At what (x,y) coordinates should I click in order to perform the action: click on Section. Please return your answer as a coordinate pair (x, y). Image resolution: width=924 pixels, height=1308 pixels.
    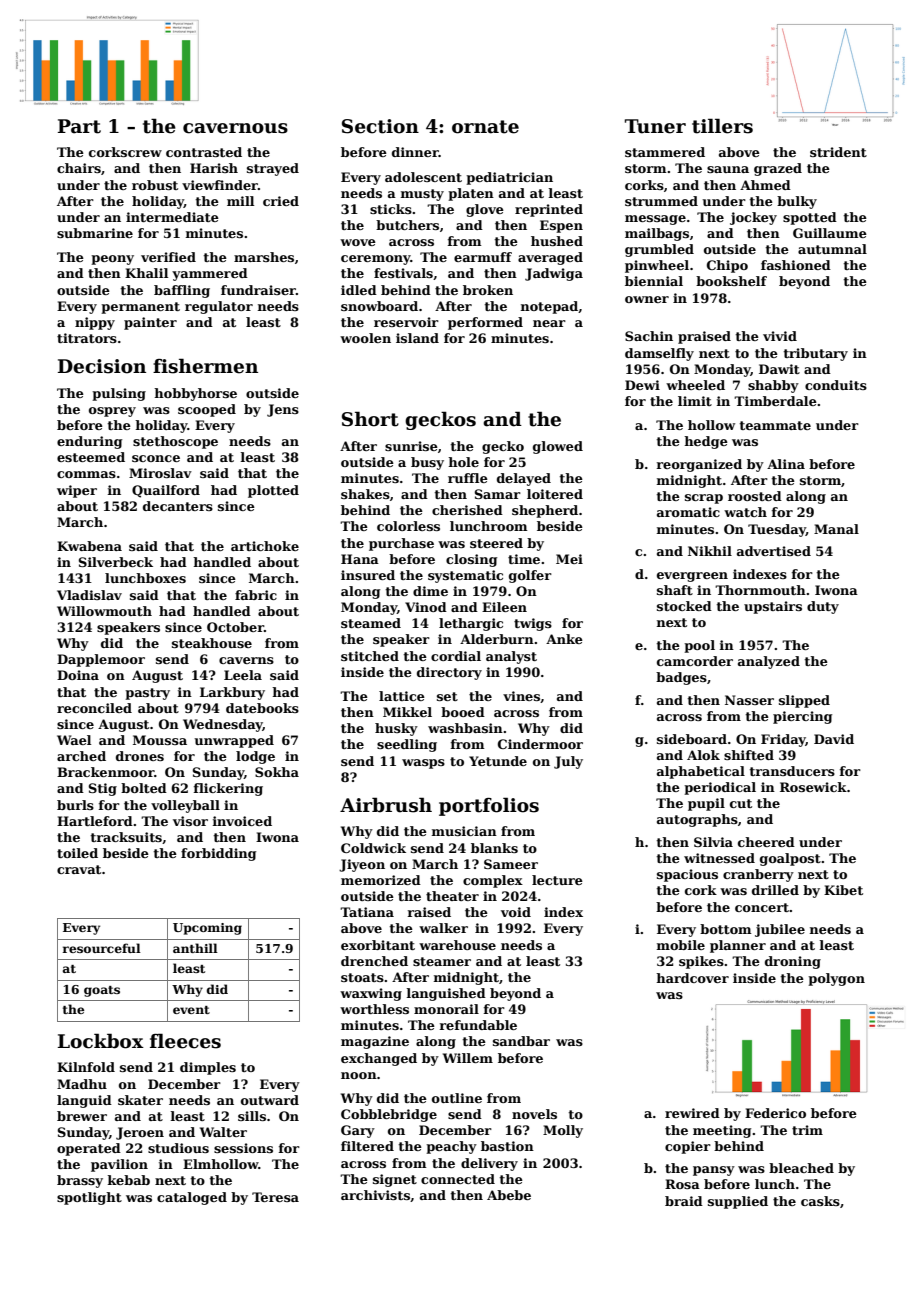
    Looking at the image, I should click on (380, 126).
